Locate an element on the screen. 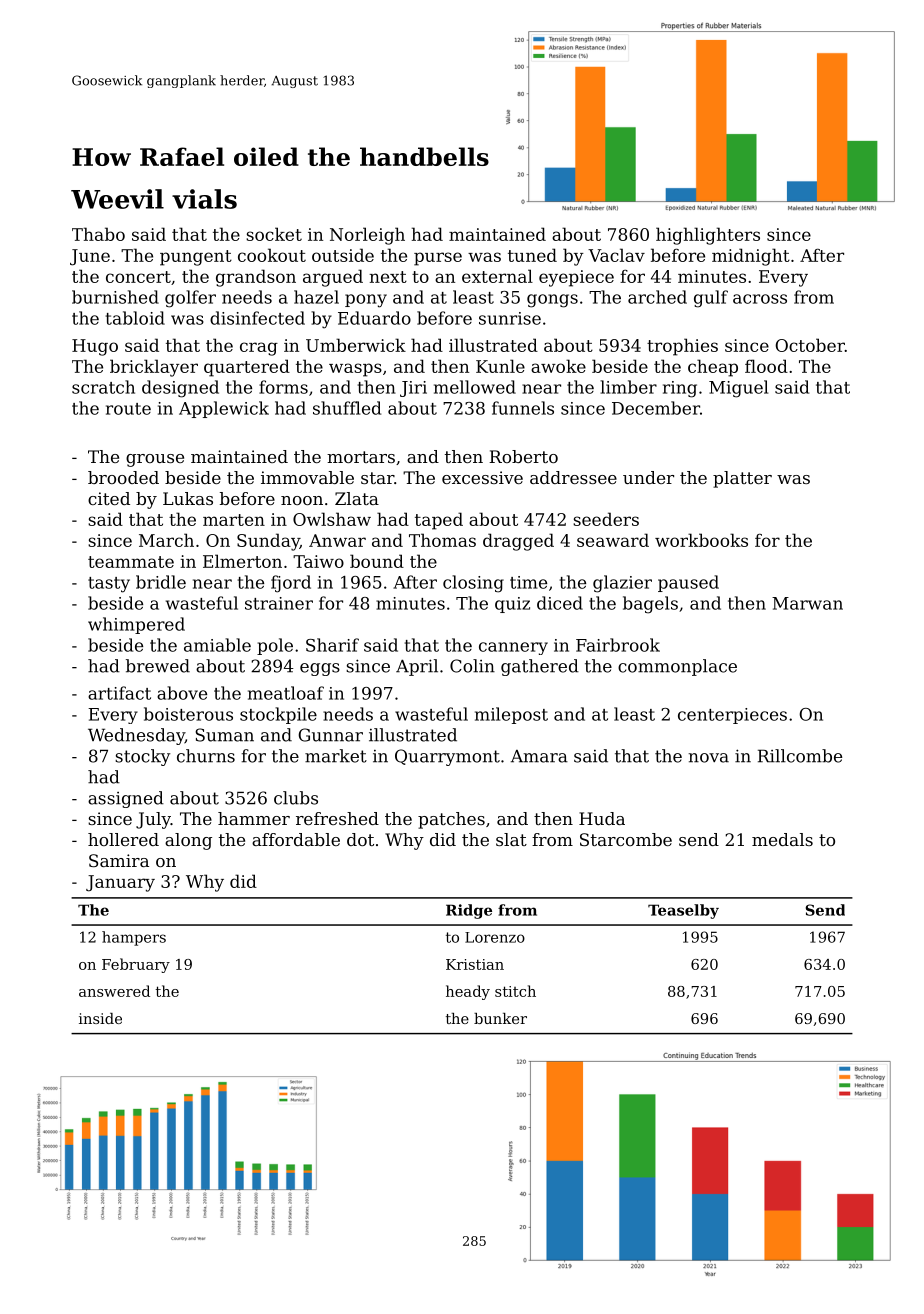 This screenshot has width=924, height=1314. flood is located at coordinates (766, 366).
